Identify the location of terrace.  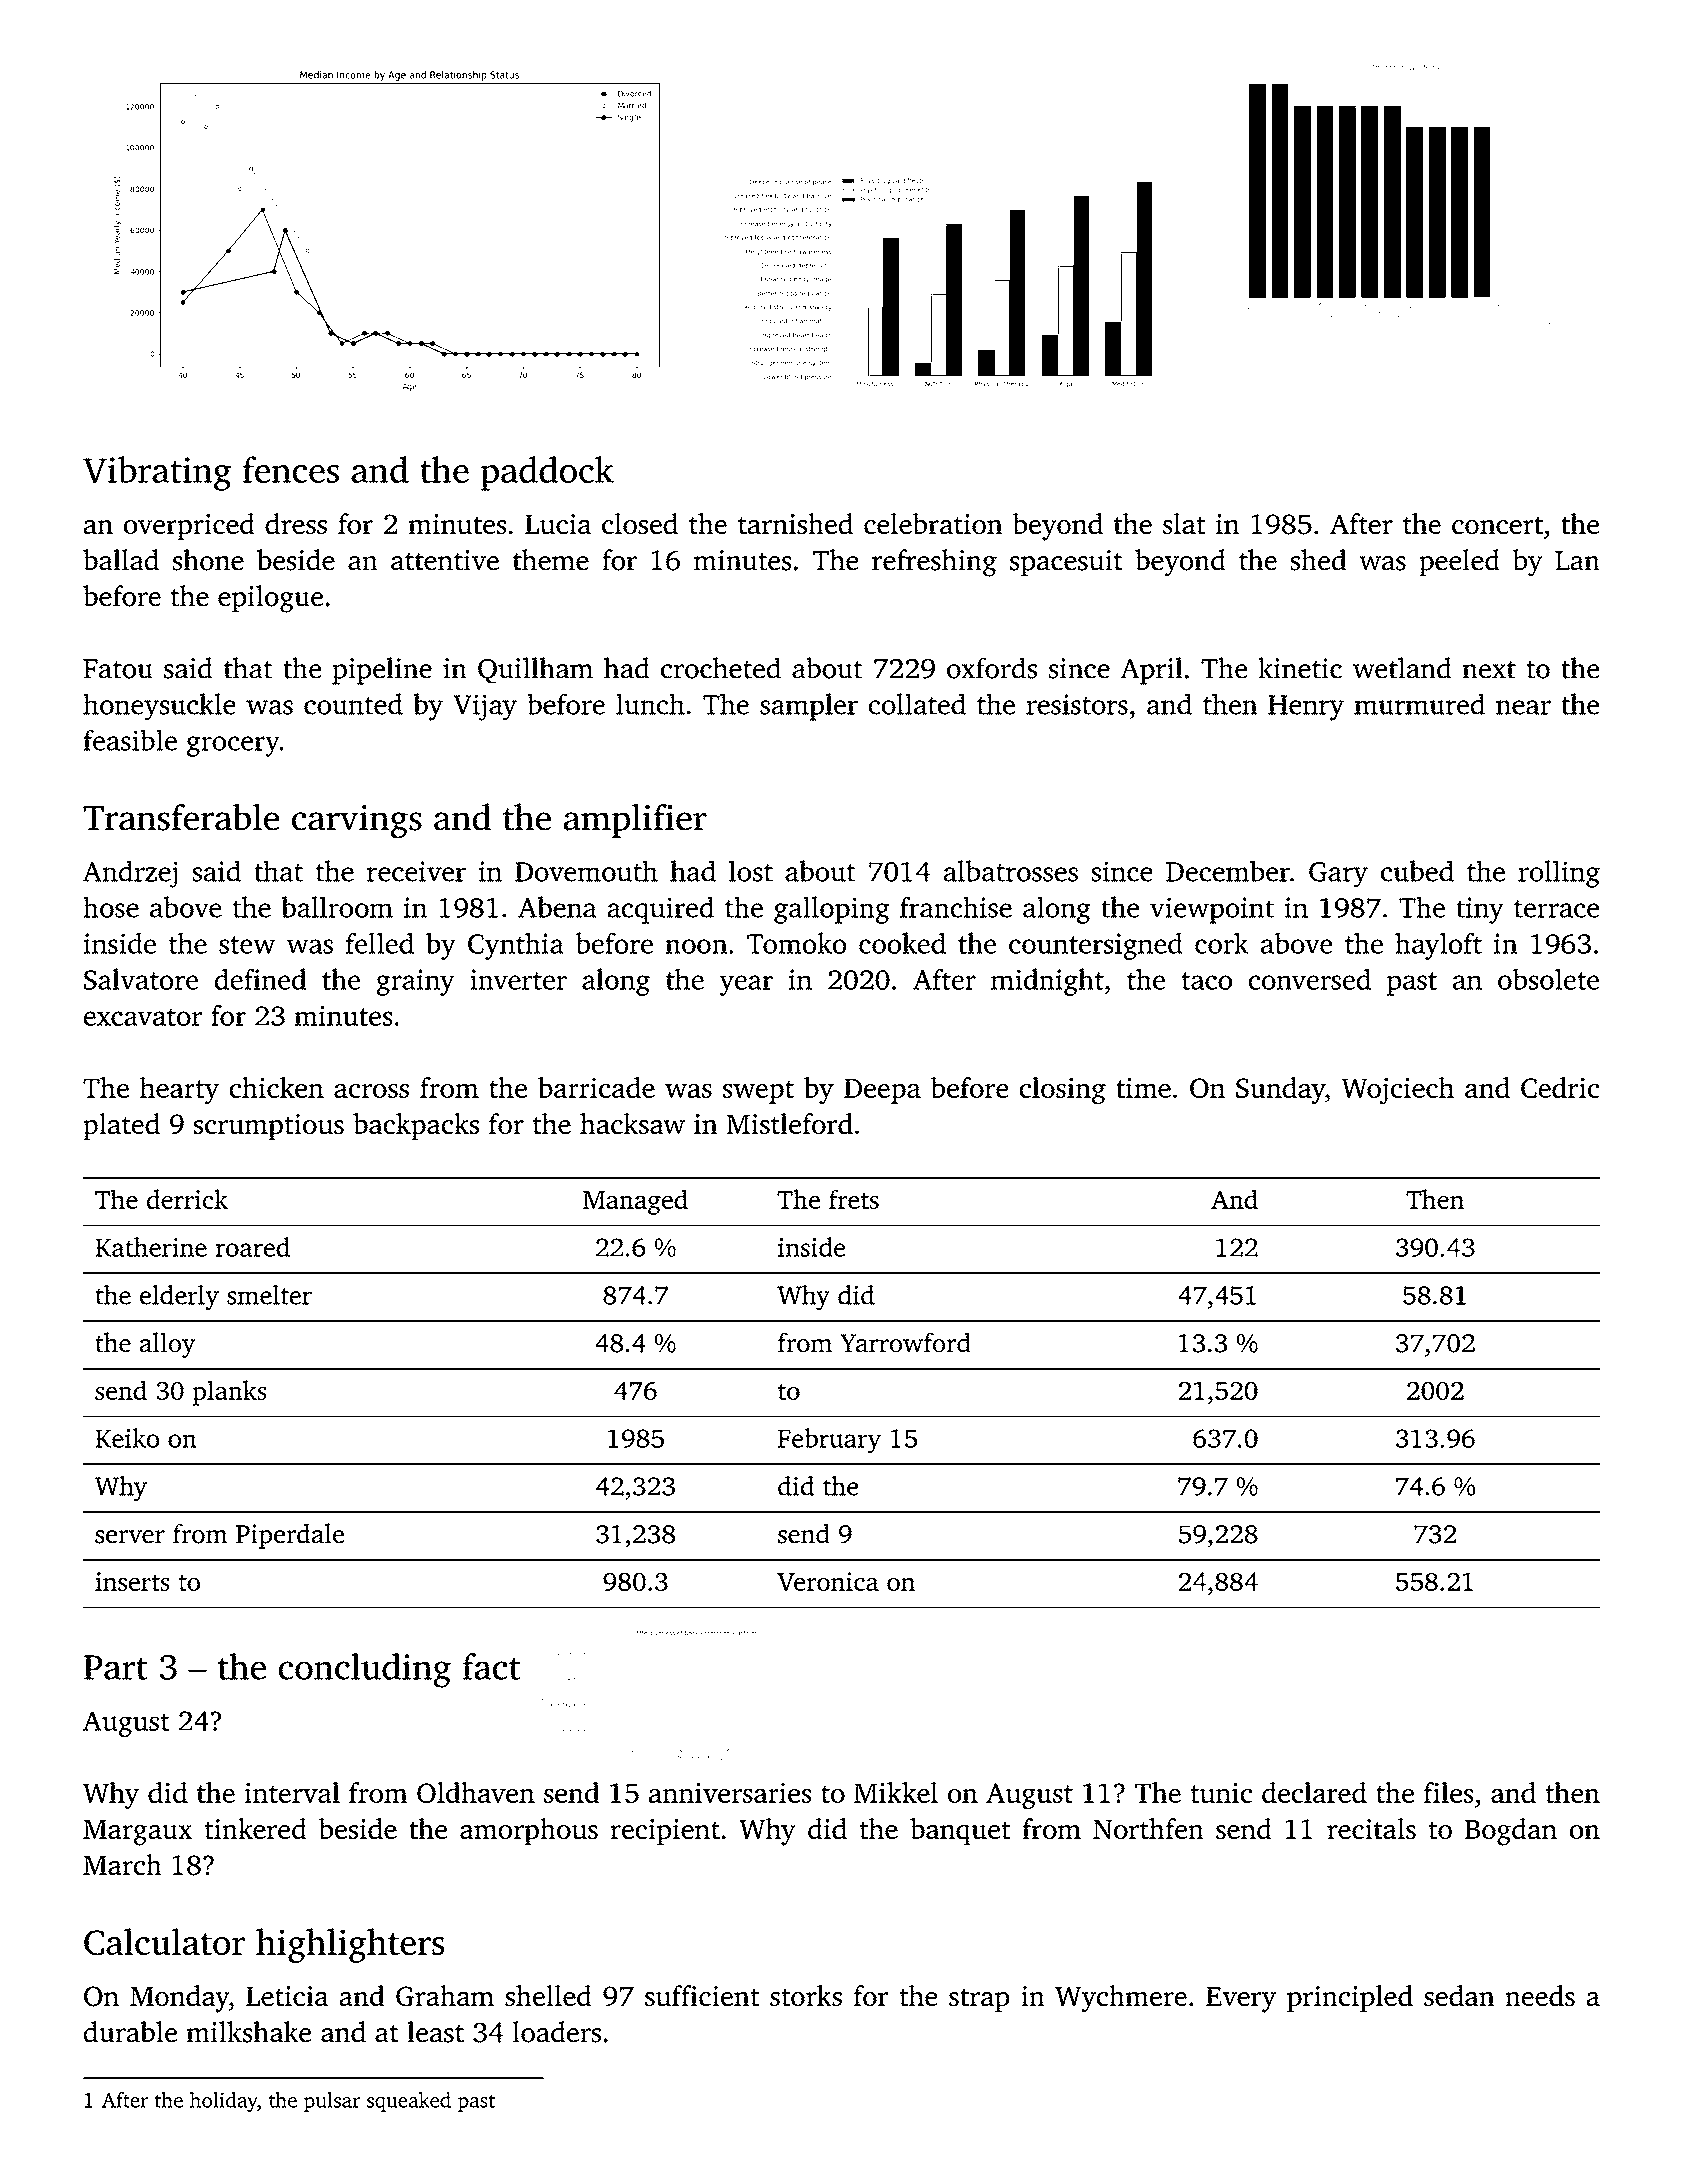
(1556, 909).
